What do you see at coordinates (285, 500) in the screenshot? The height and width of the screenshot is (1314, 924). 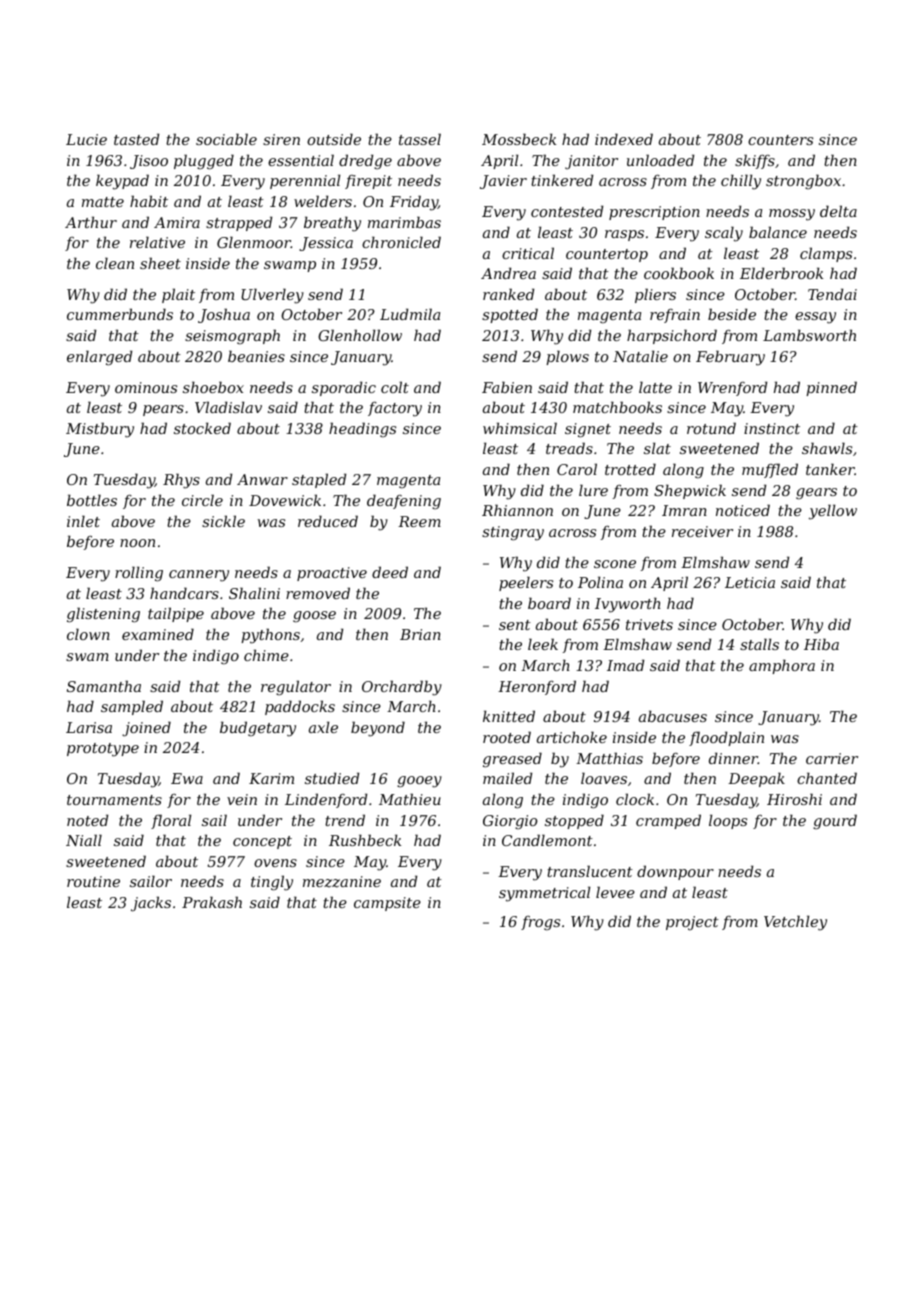 I see `Dovewick` at bounding box center [285, 500].
